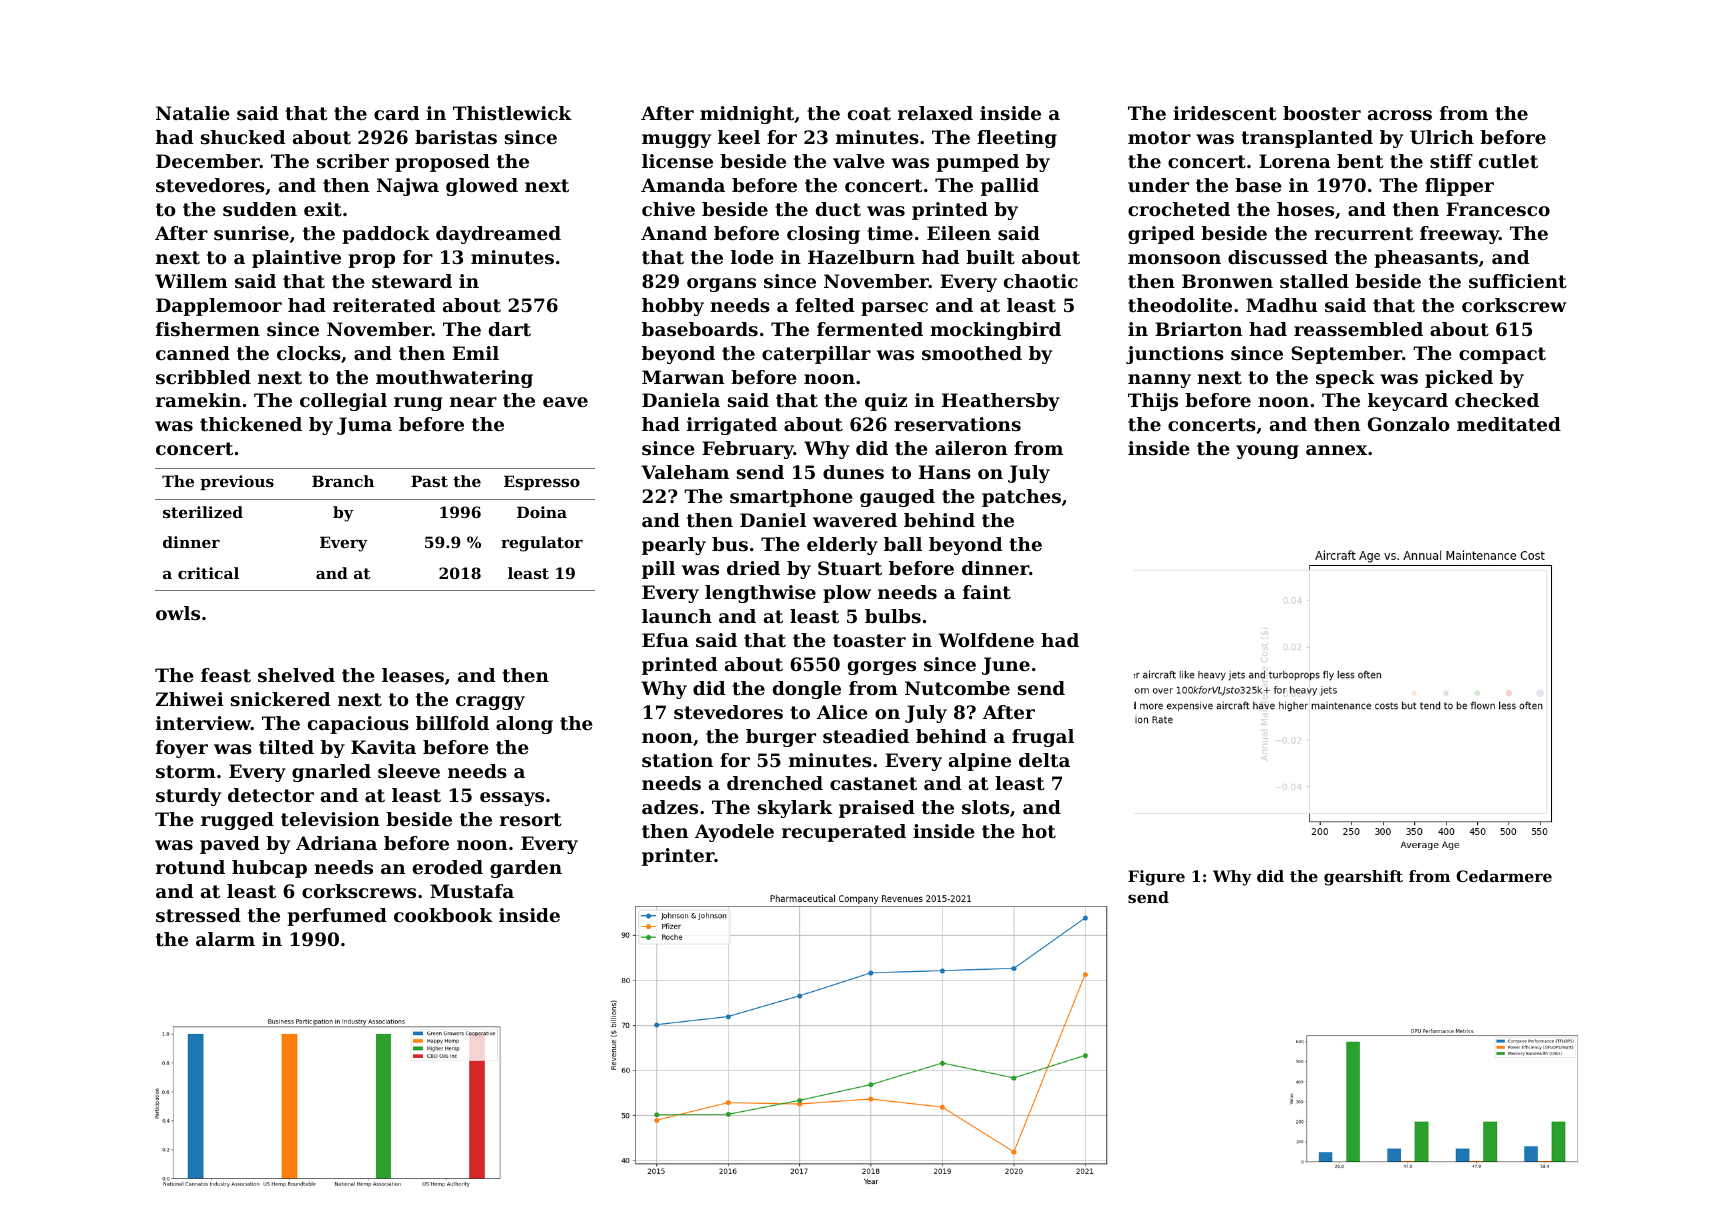 The width and height of the document is (1723, 1218). I want to click on griped, so click(1161, 235).
